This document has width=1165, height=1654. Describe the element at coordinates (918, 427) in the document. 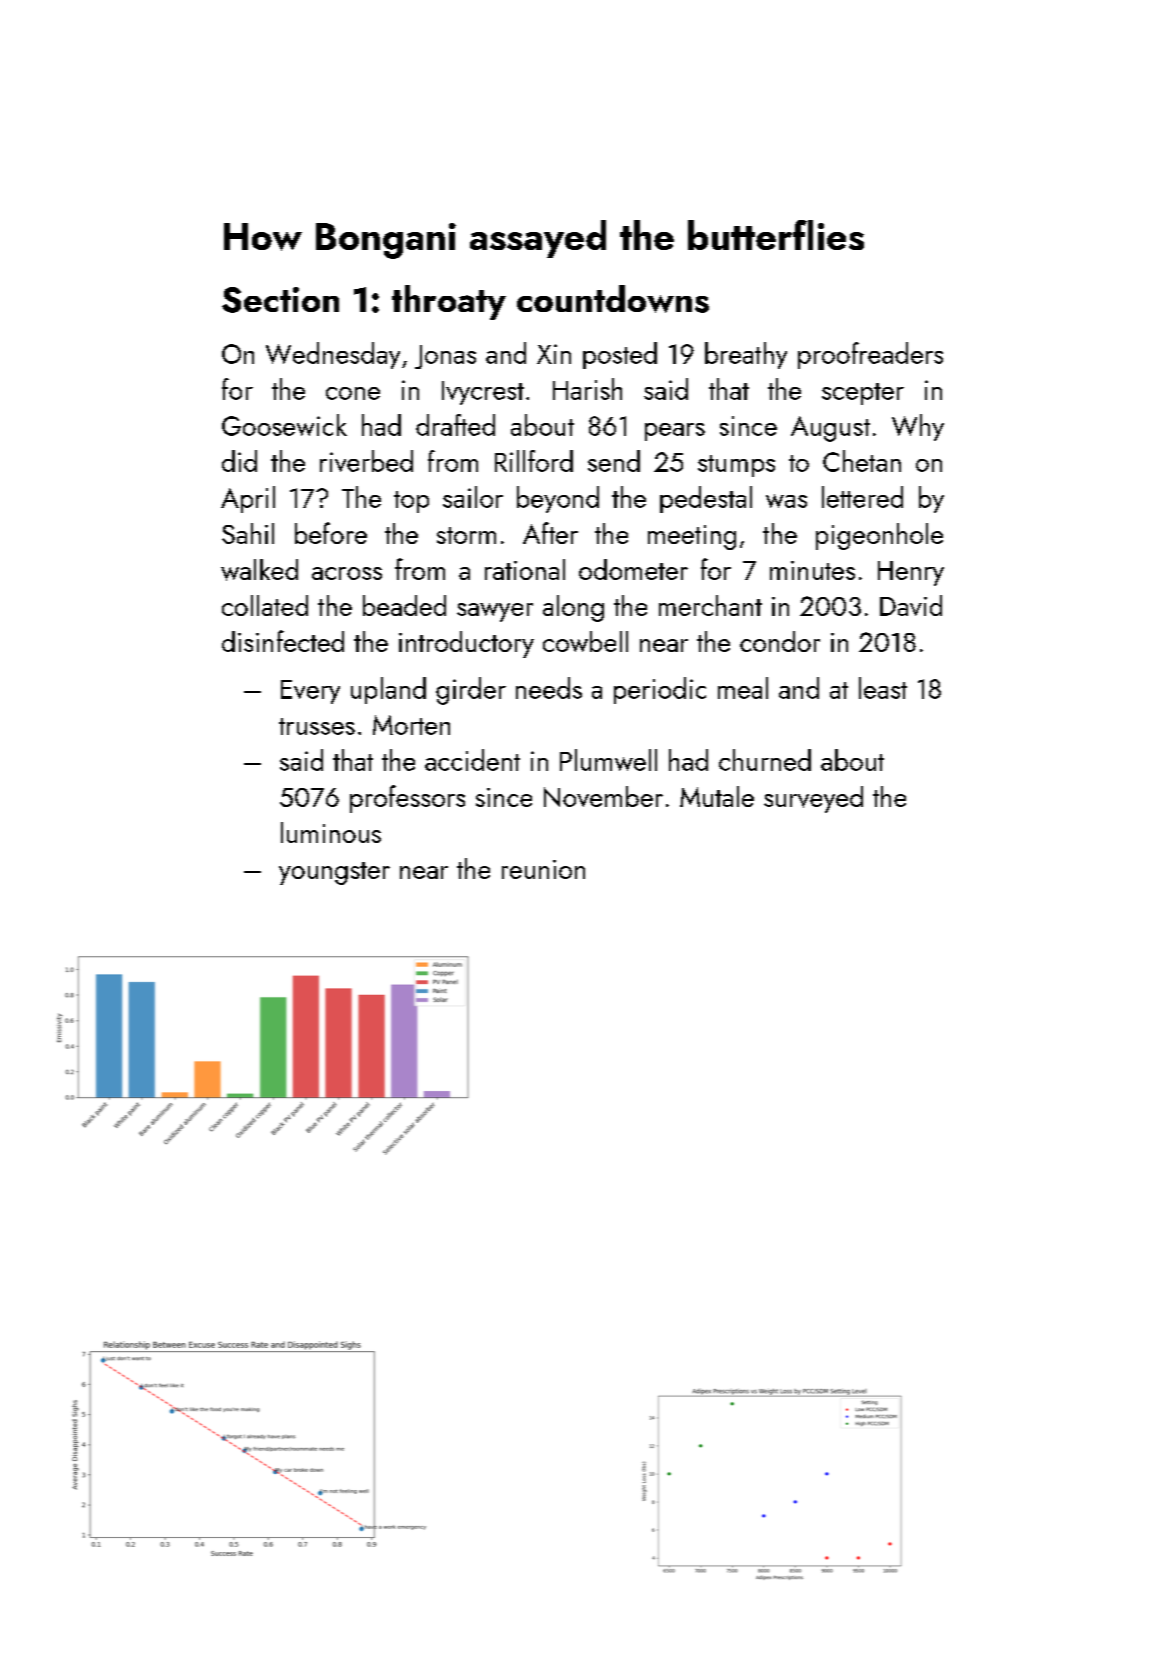

I see `Why` at that location.
